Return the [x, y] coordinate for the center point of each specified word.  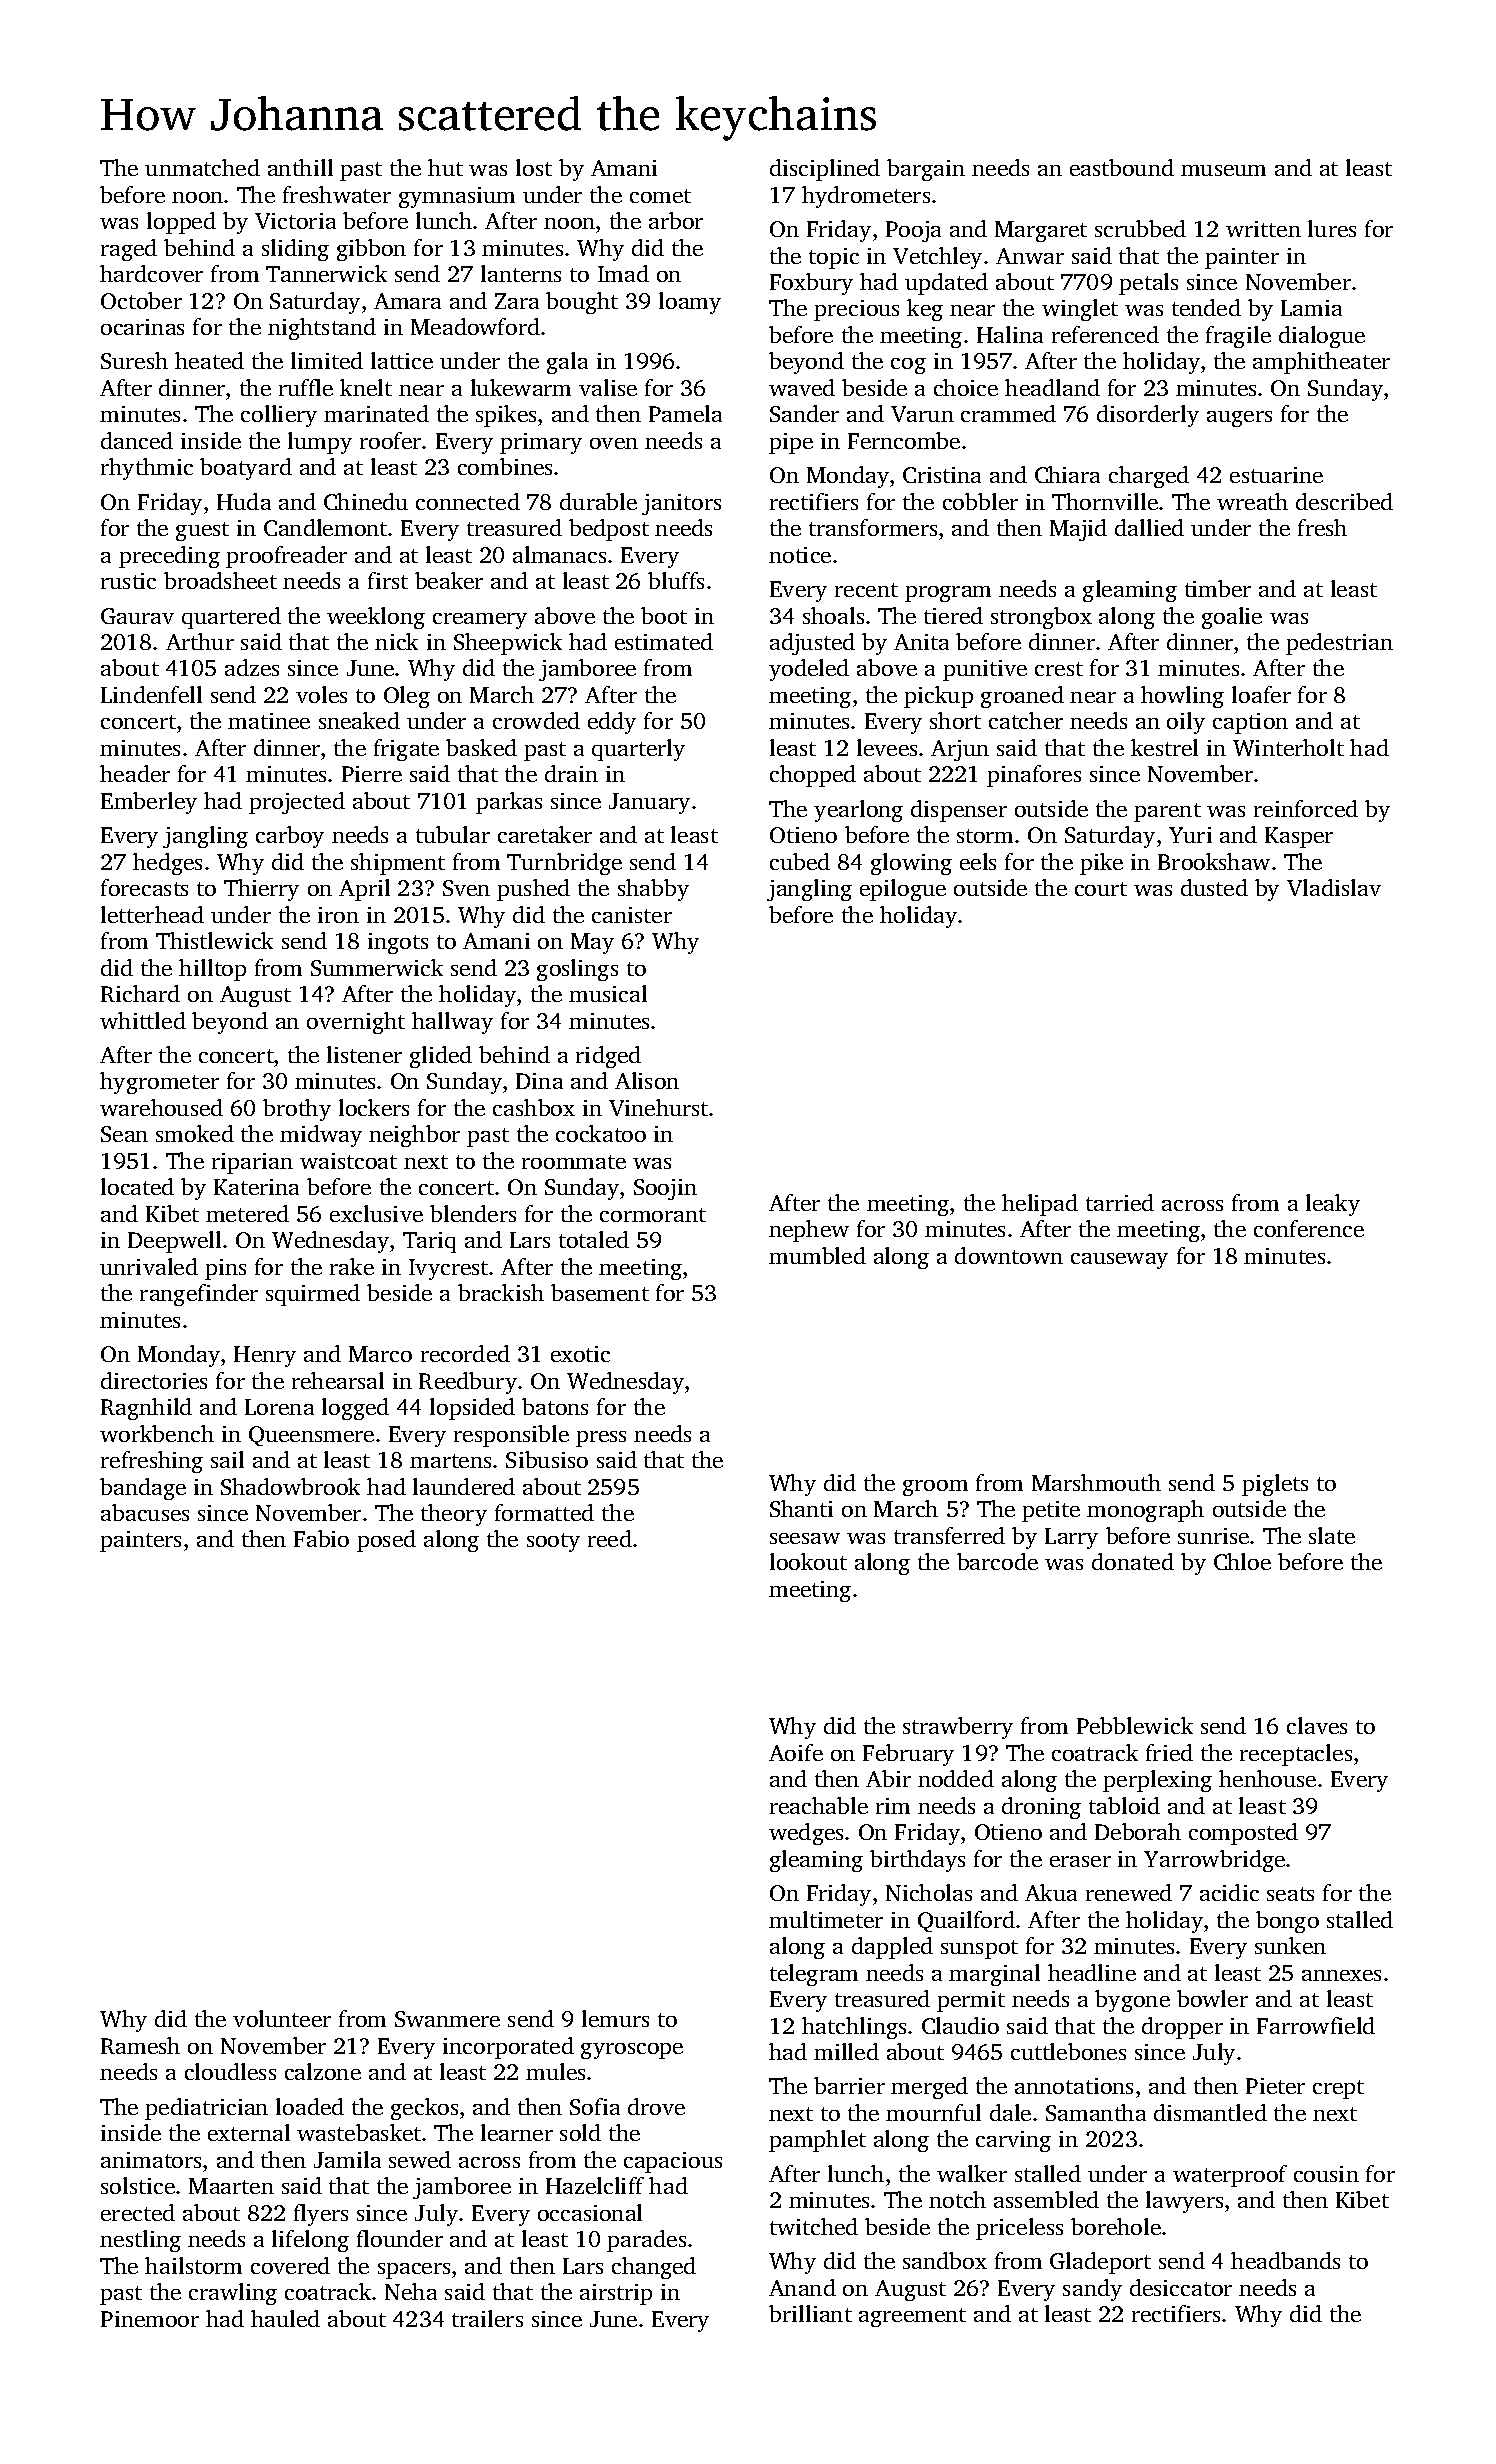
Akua [1051, 1892]
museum [1223, 170]
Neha [411, 2291]
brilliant [810, 2313]
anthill [300, 167]
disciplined [825, 170]
